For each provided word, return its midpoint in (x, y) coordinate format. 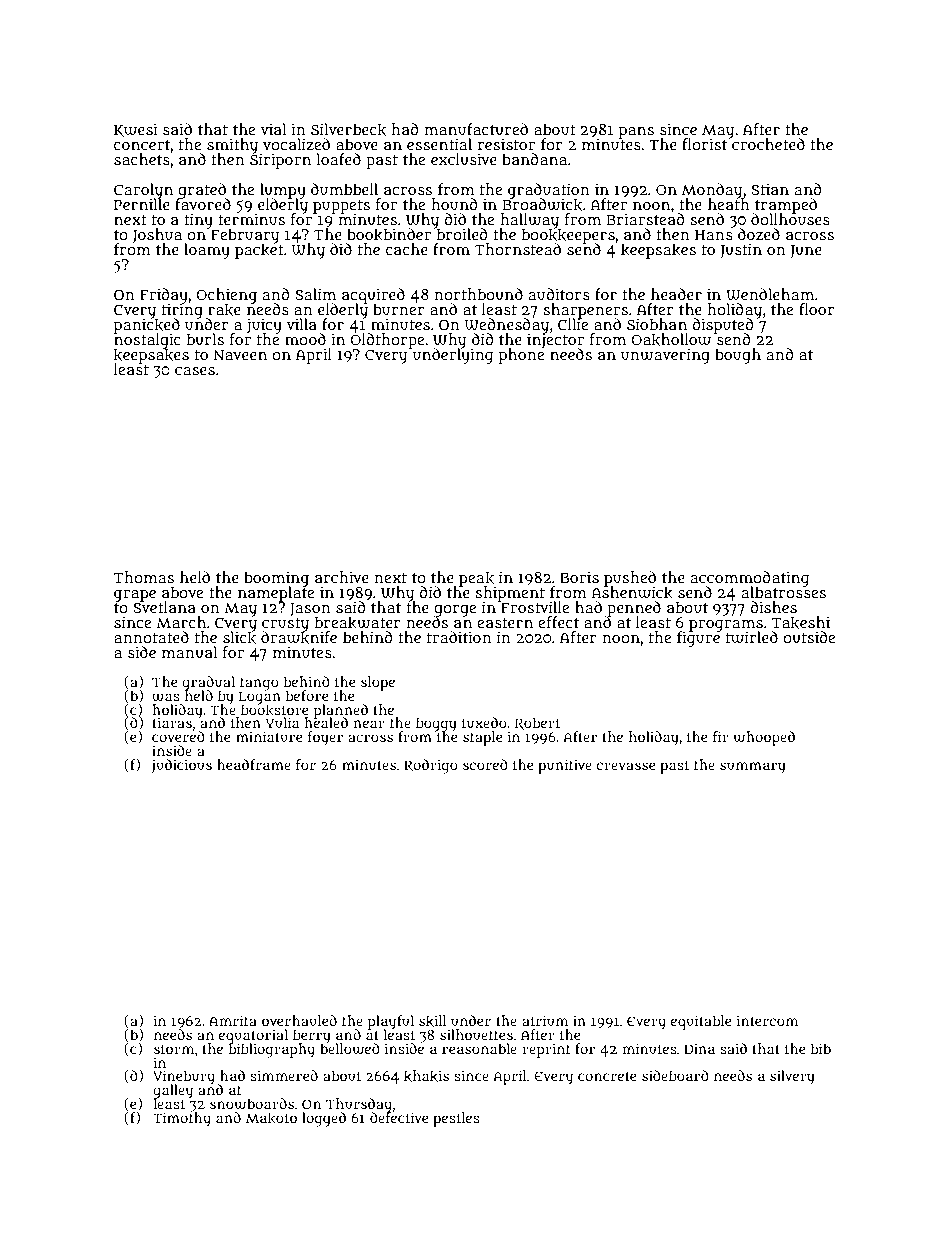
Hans (714, 235)
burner (399, 309)
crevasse (626, 766)
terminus (251, 219)
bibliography (272, 1050)
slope (378, 683)
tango (259, 684)
